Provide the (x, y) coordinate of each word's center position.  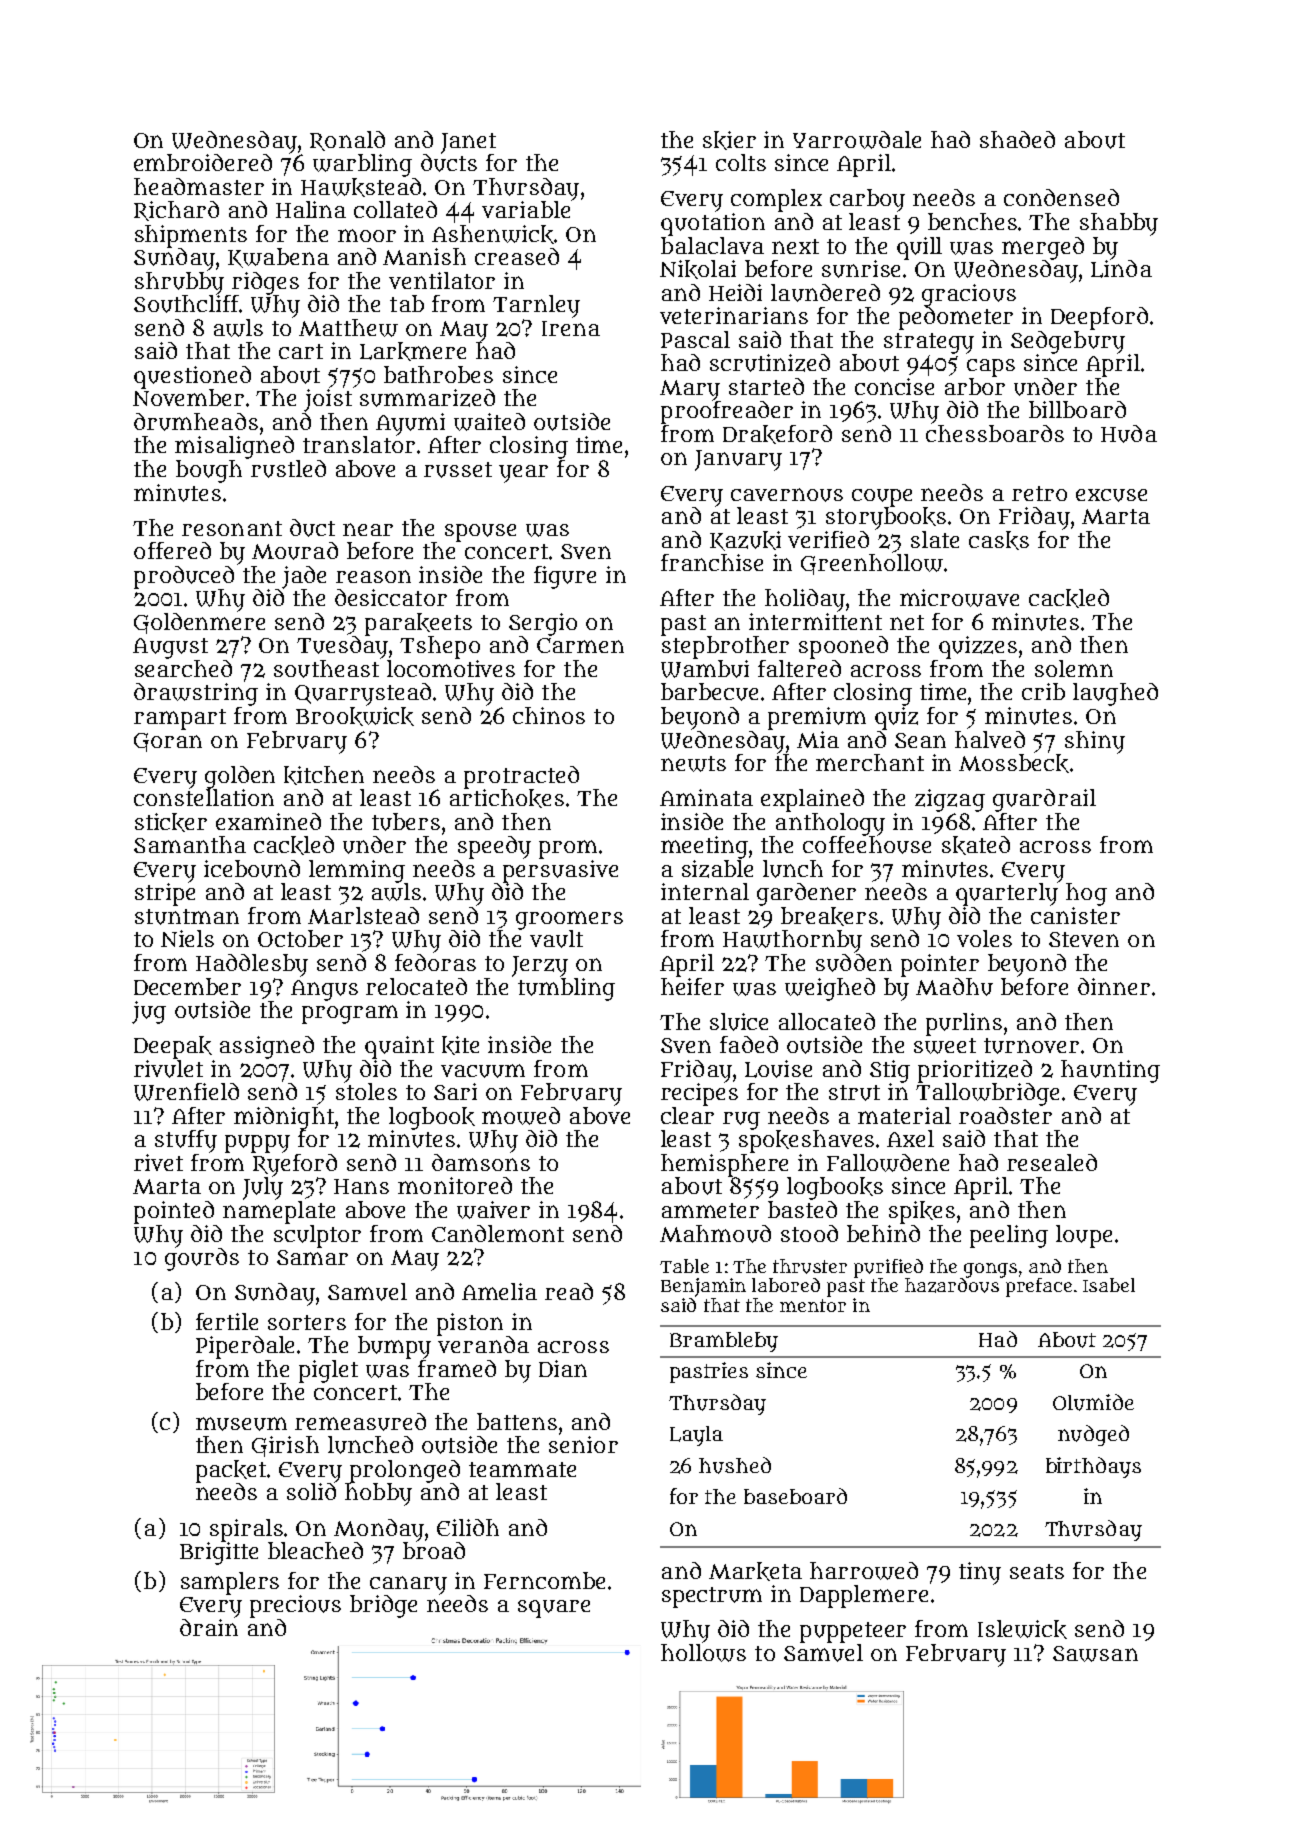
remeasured (360, 1422)
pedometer (956, 318)
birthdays (1093, 1467)
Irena (571, 328)
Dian (563, 1368)
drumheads (196, 422)
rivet (158, 1162)
